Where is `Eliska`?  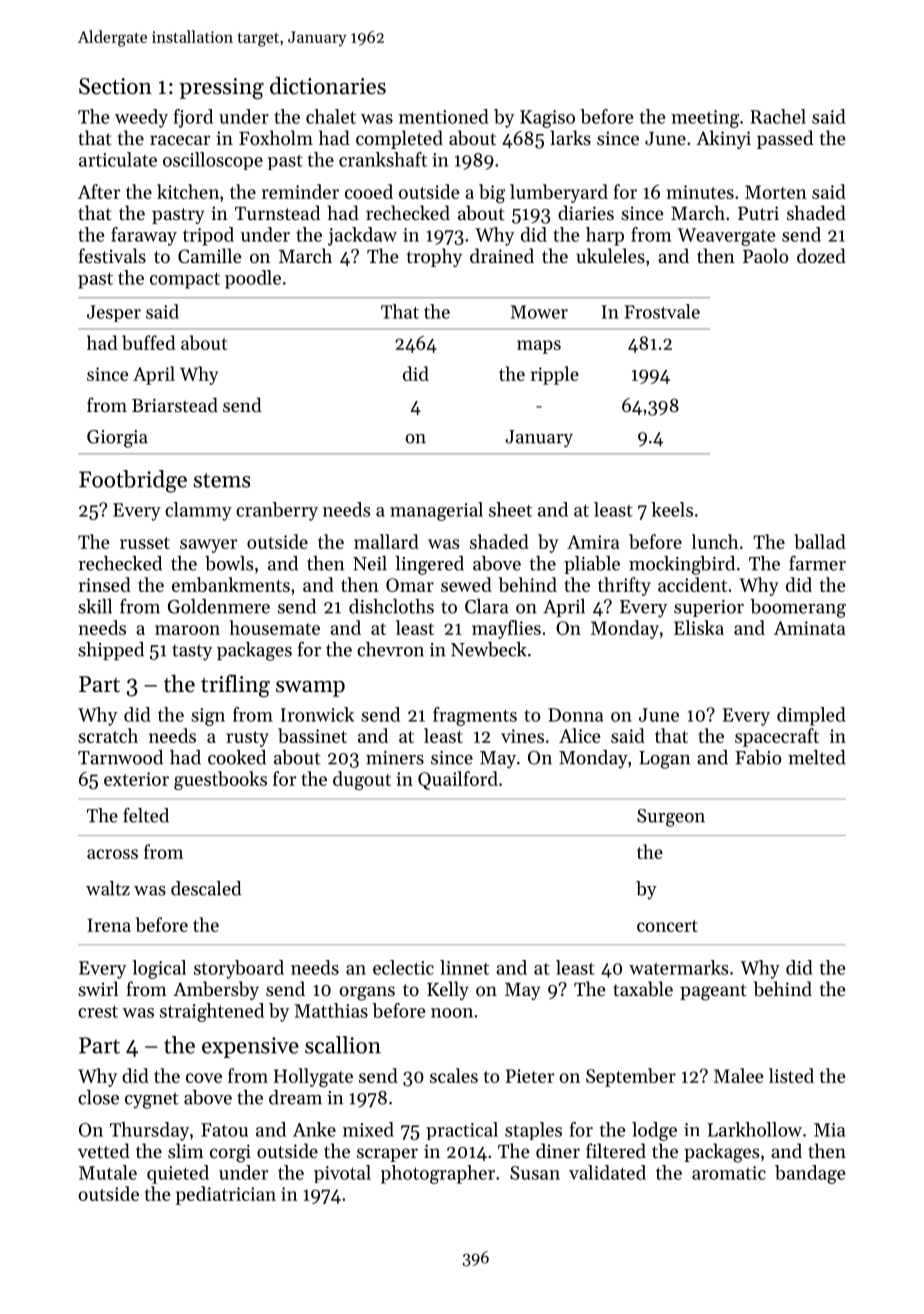 Eliska is located at coordinates (699, 627).
